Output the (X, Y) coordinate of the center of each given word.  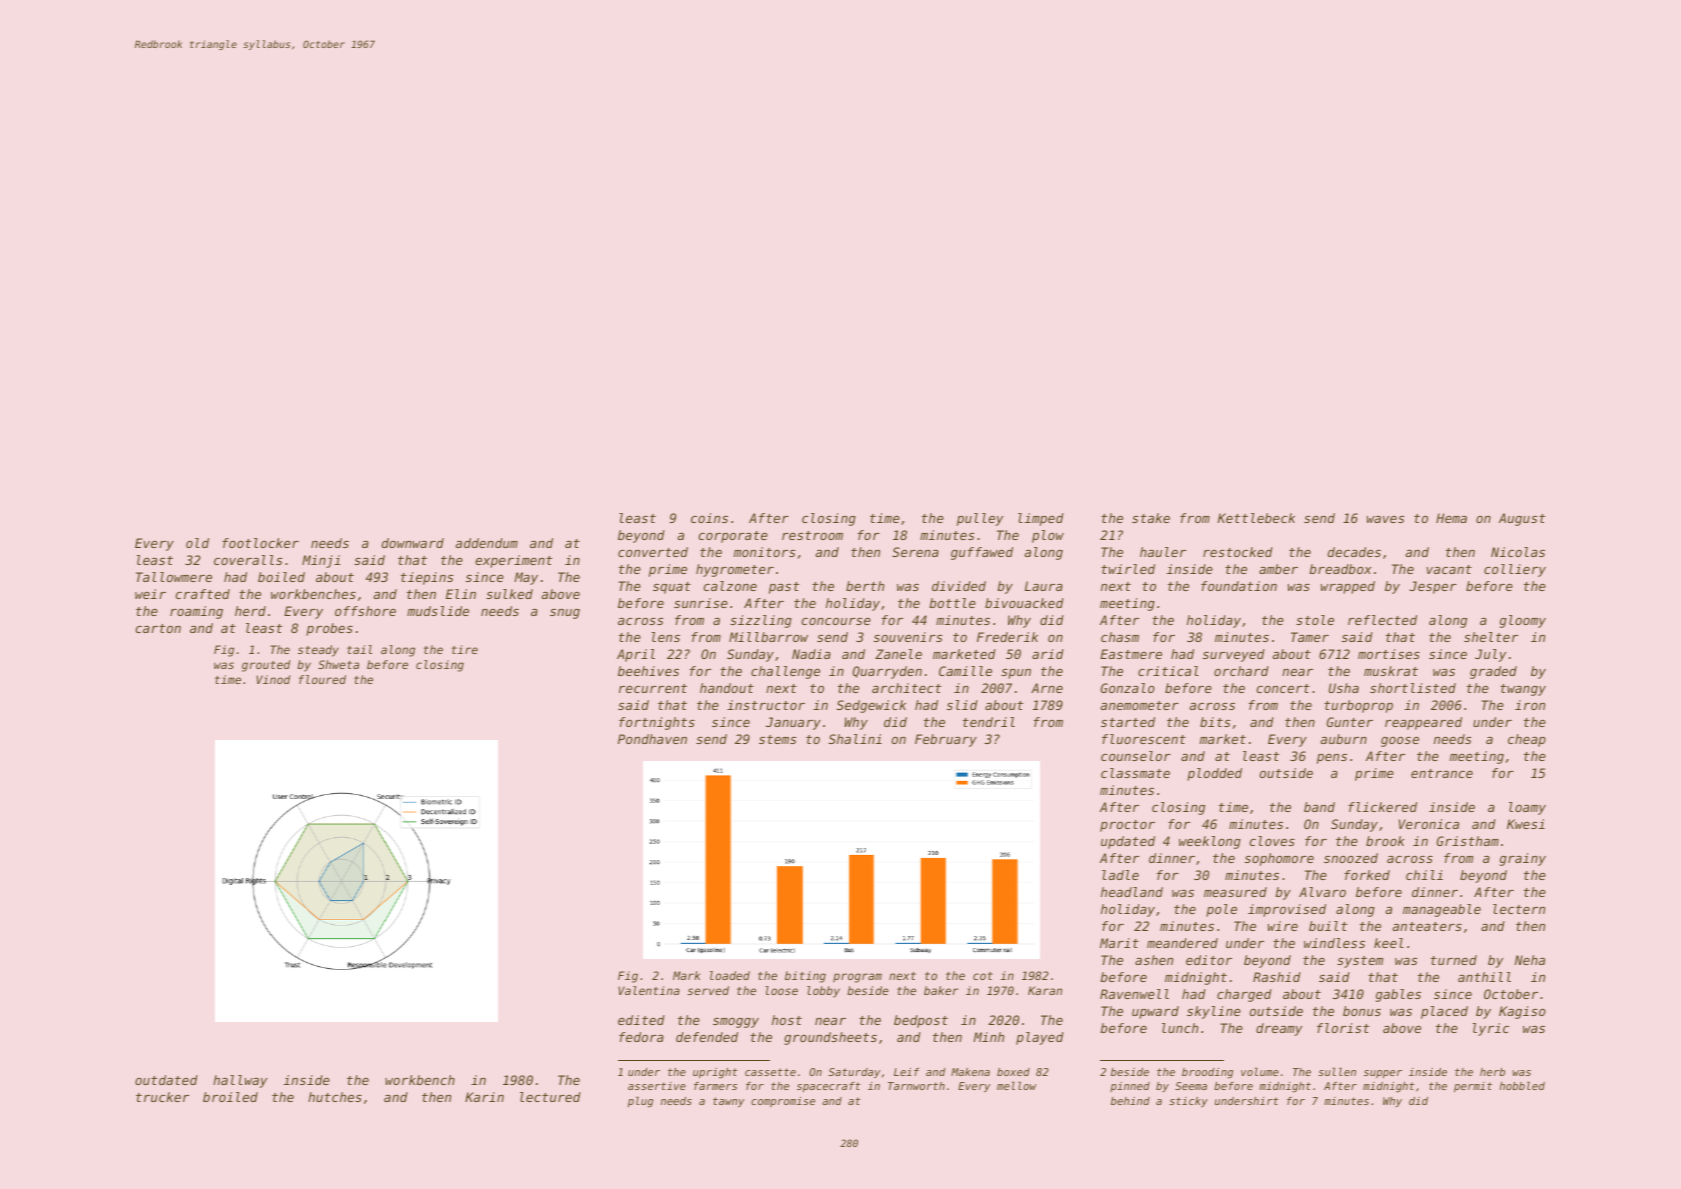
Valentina (649, 990)
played (1040, 1038)
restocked (1238, 552)
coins (709, 518)
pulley (980, 519)
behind (1130, 1101)
